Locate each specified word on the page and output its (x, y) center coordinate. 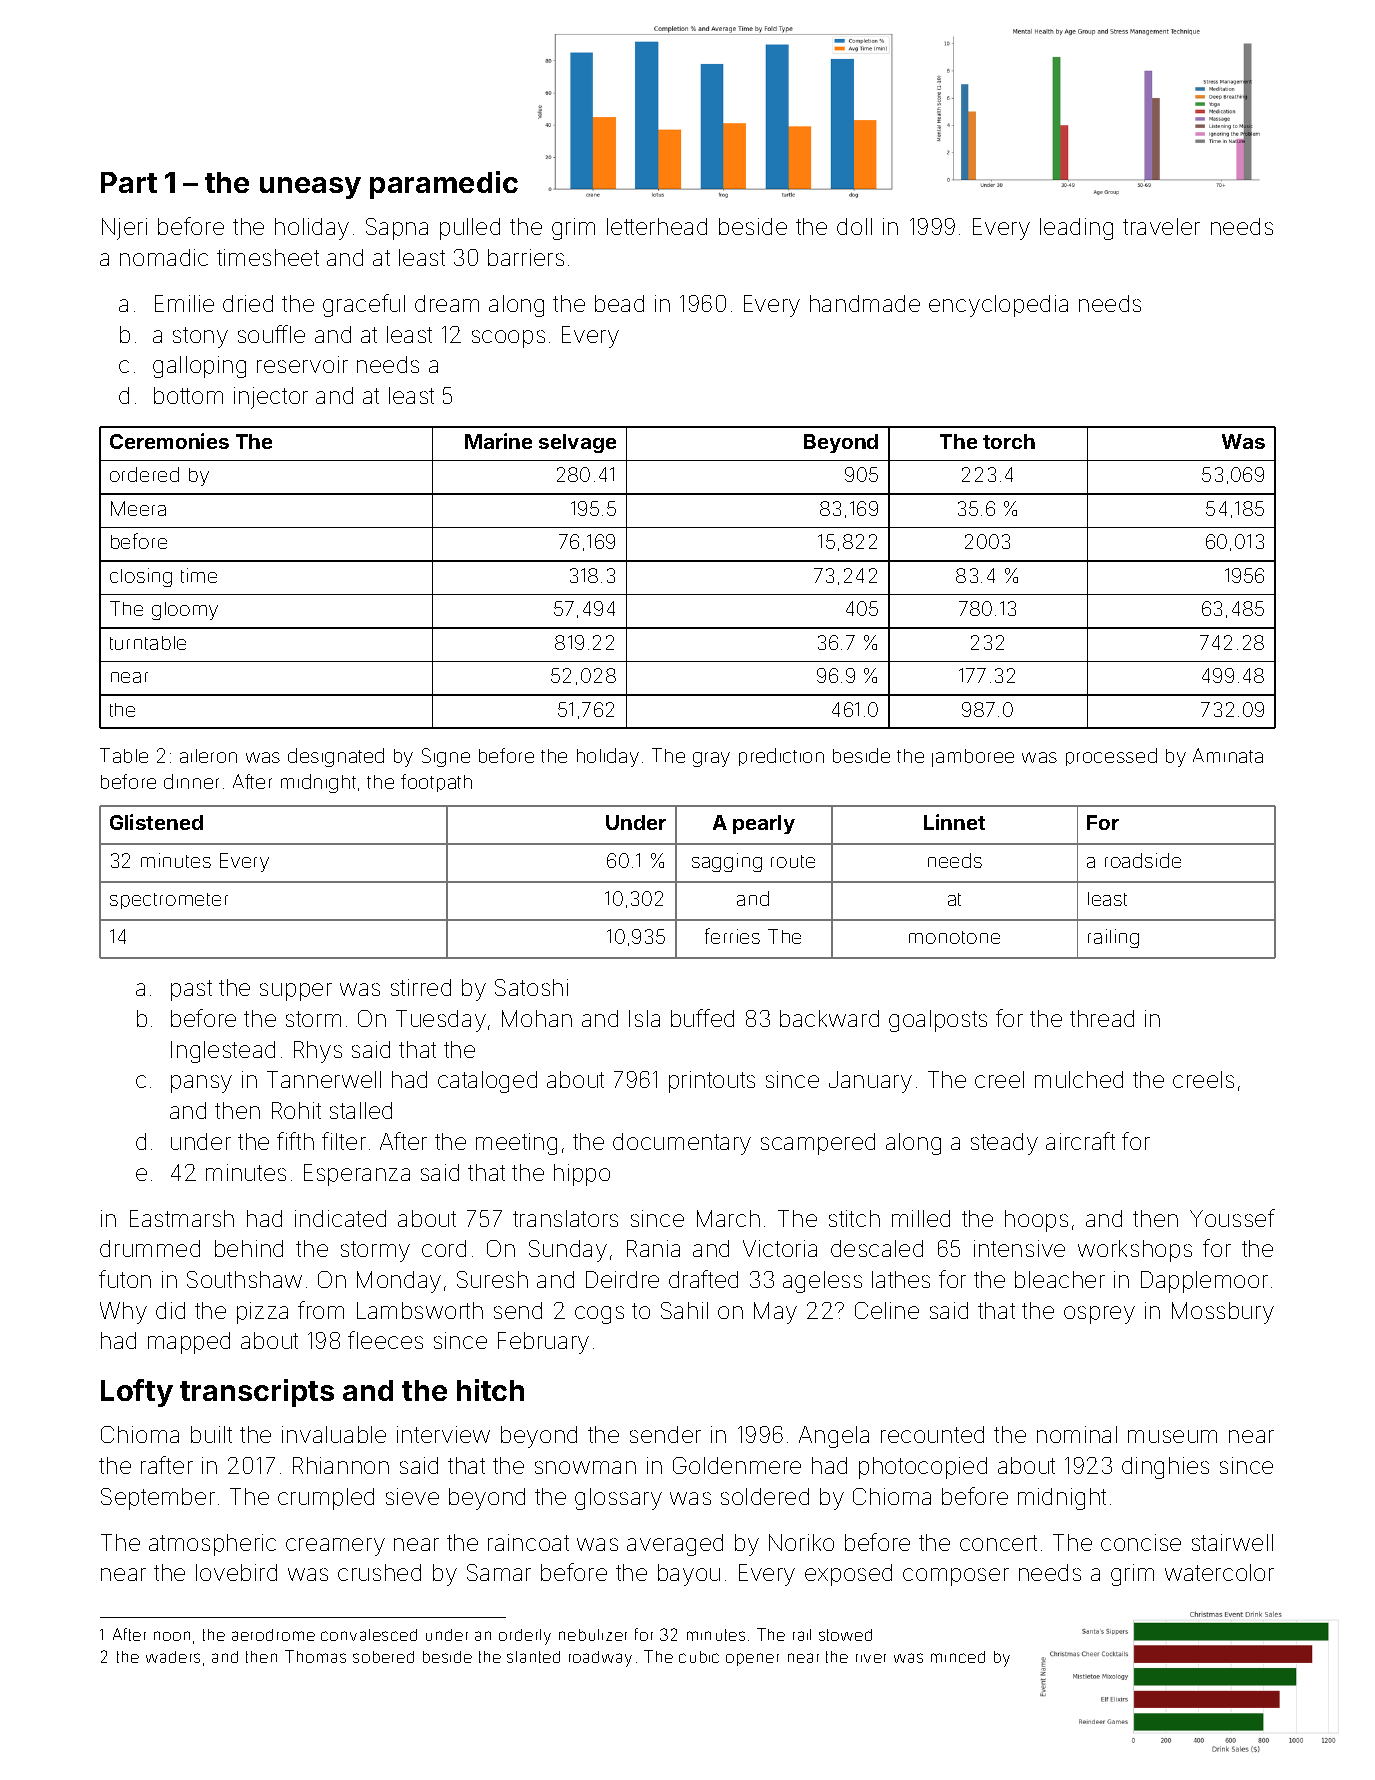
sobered (383, 1657)
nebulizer (593, 1635)
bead (619, 303)
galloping (199, 367)
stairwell (1232, 1542)
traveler (1161, 226)
